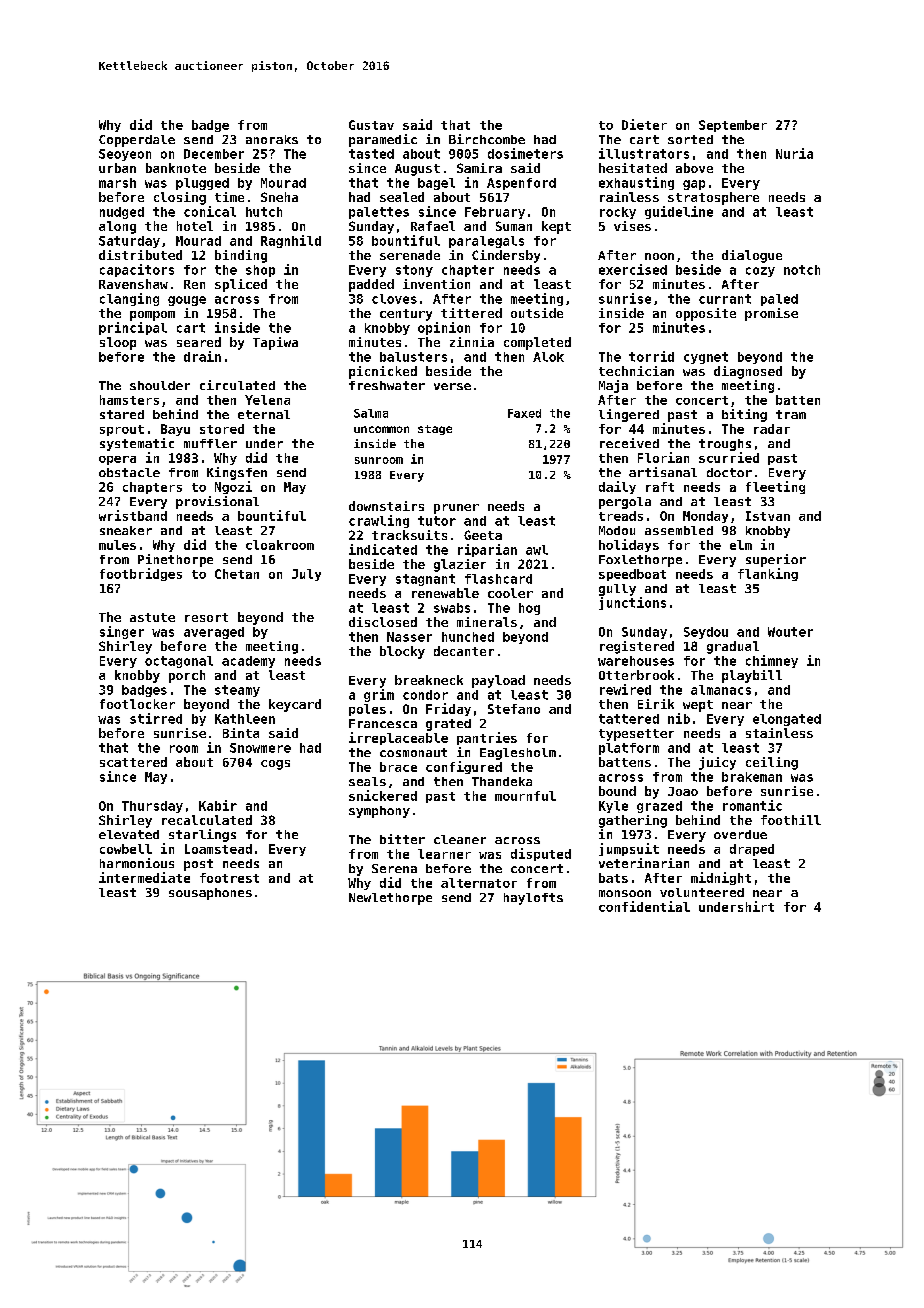 The image size is (924, 1308). What do you see at coordinates (644, 124) in the document?
I see `Dieter` at bounding box center [644, 124].
